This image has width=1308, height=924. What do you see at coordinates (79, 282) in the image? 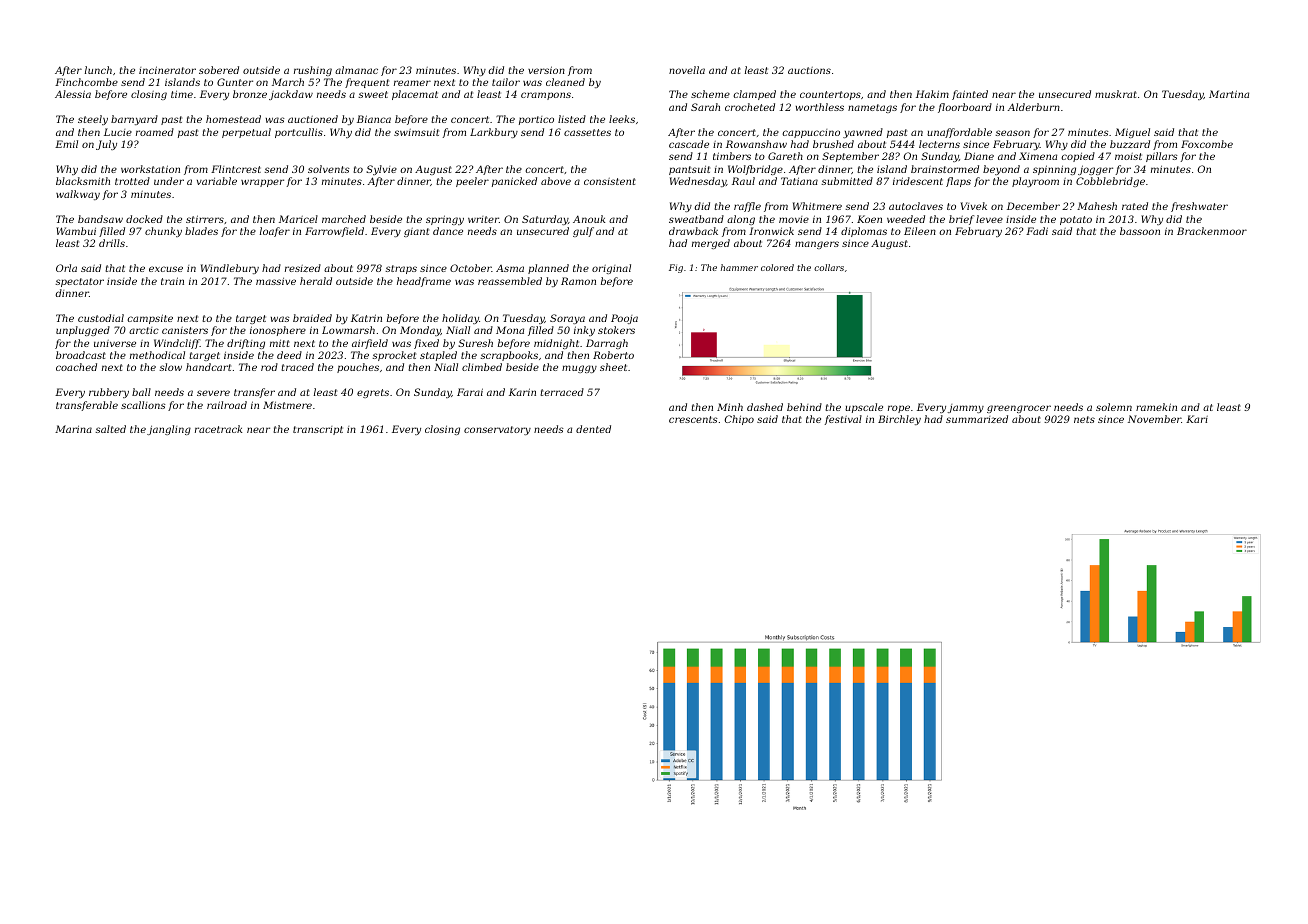
I see `spectator` at bounding box center [79, 282].
